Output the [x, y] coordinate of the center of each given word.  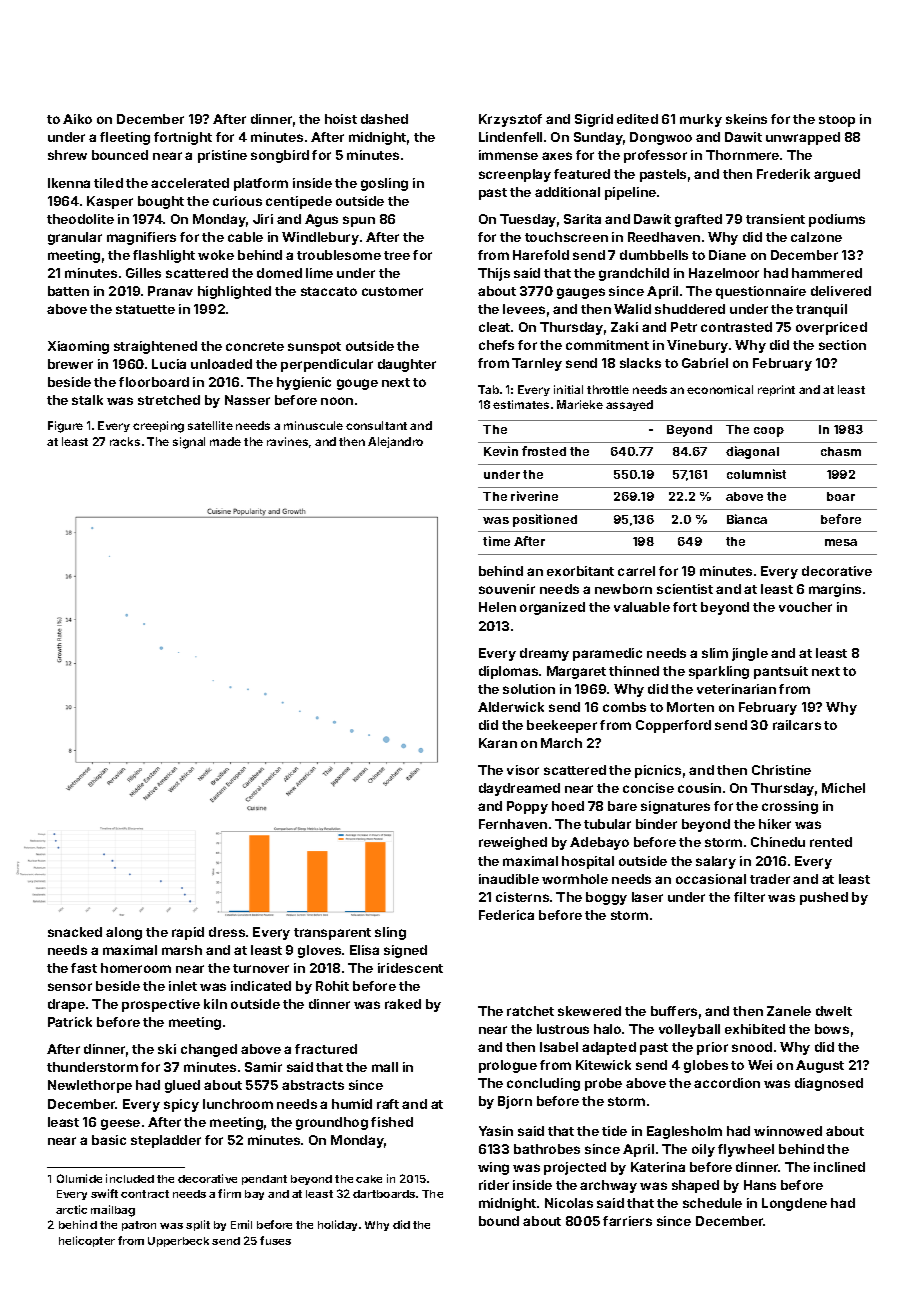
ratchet [530, 1011]
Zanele [789, 1011]
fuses [275, 1240]
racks [125, 441]
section [842, 345]
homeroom [136, 968]
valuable [642, 607]
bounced [120, 155]
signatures [675, 807]
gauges [581, 293]
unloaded [221, 364]
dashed [384, 119]
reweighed [513, 843]
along [124, 933]
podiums [837, 220]
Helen [497, 607]
